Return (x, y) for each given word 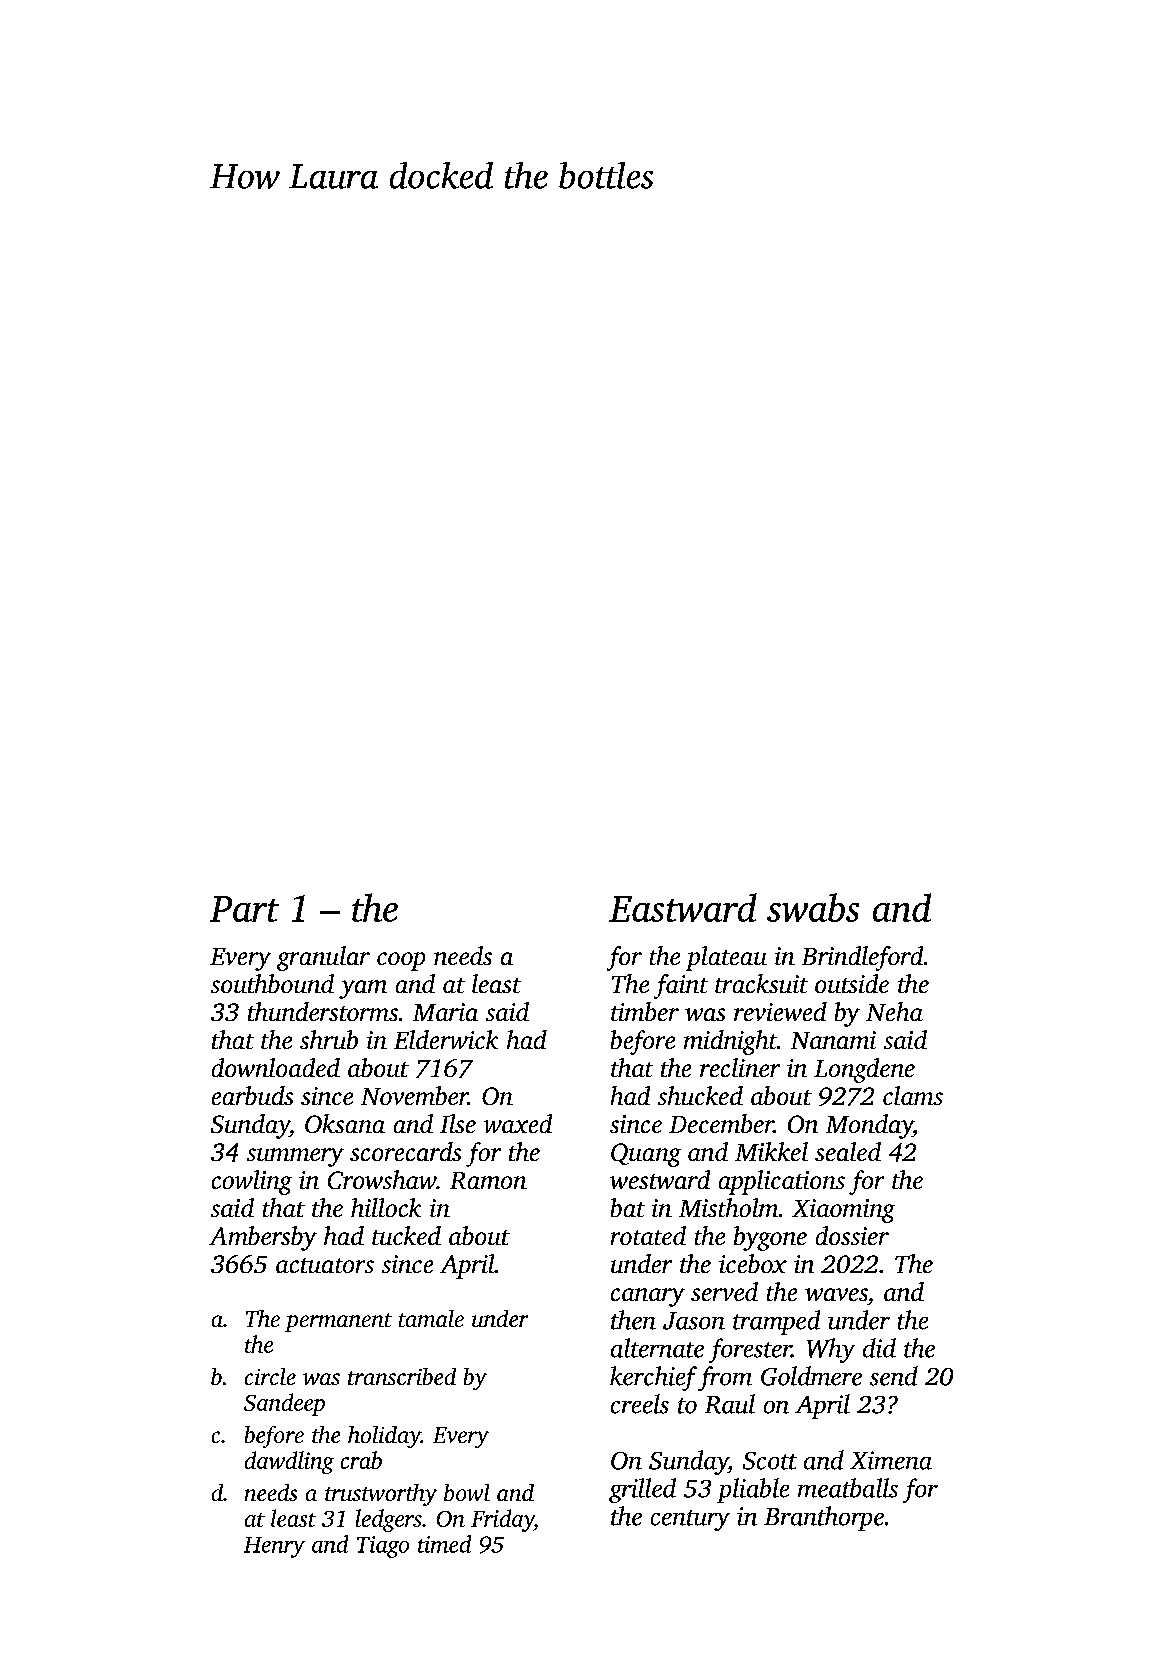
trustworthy (381, 1495)
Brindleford (862, 958)
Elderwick (446, 1039)
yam (363, 989)
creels (640, 1404)
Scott (770, 1461)
